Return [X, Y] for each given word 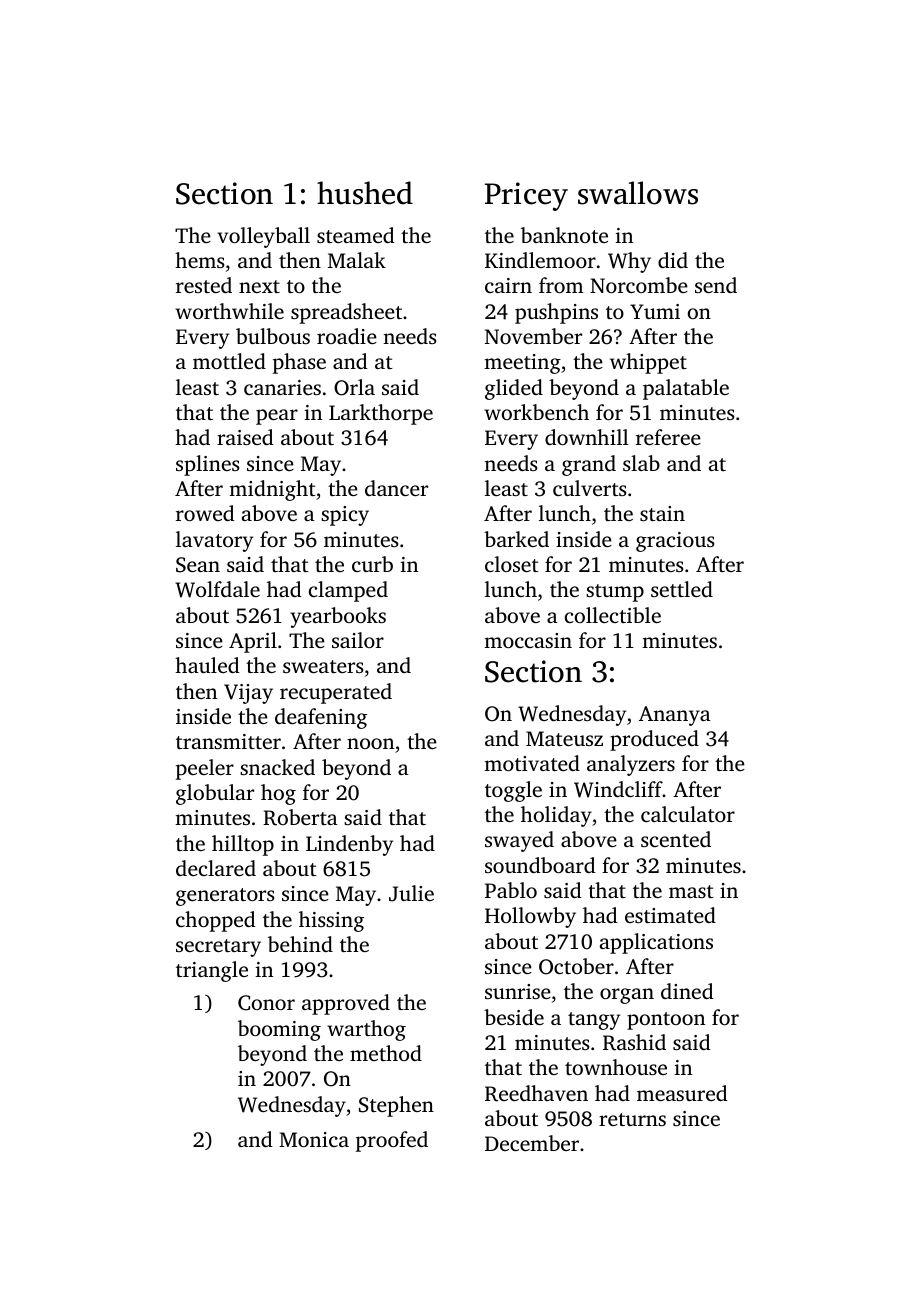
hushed [365, 193]
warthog [366, 1030]
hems [199, 260]
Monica [314, 1139]
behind [300, 944]
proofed [392, 1141]
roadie [347, 336]
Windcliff [618, 789]
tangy [594, 1021]
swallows [638, 193]
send [716, 285]
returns [632, 1119]
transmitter [228, 741]
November [533, 336]
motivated [532, 763]
